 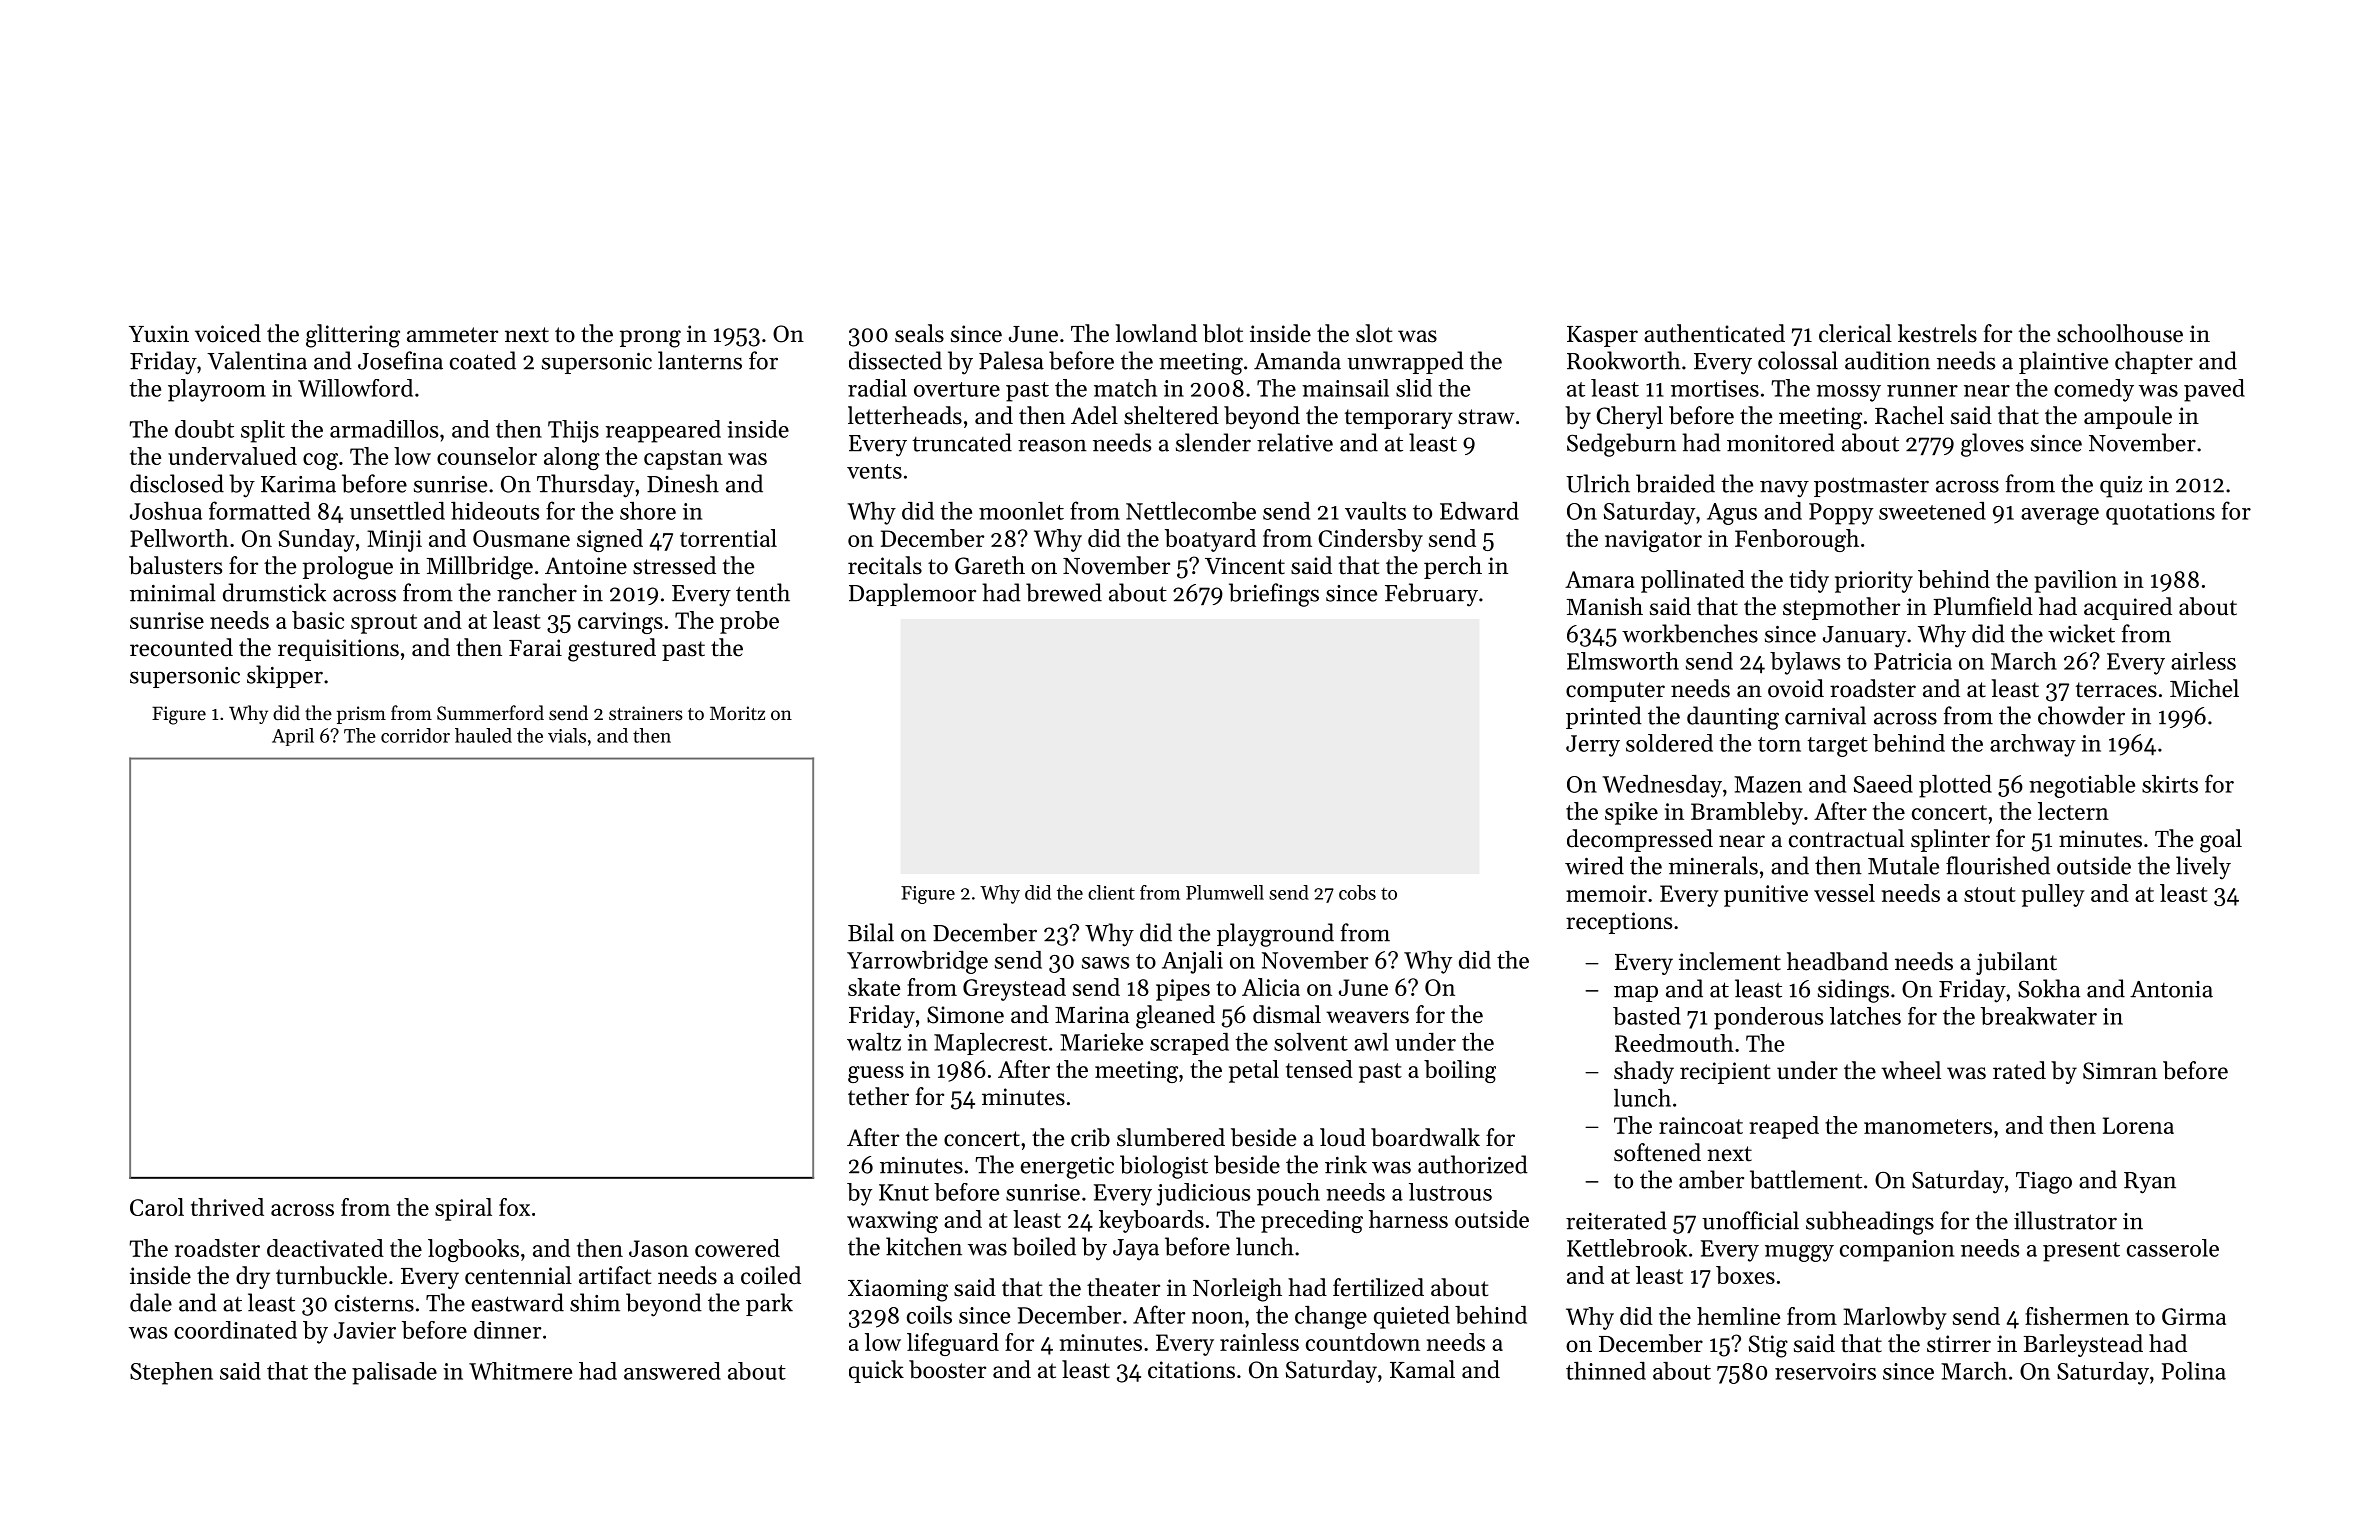 I want to click on unwrapped, so click(x=1405, y=362).
